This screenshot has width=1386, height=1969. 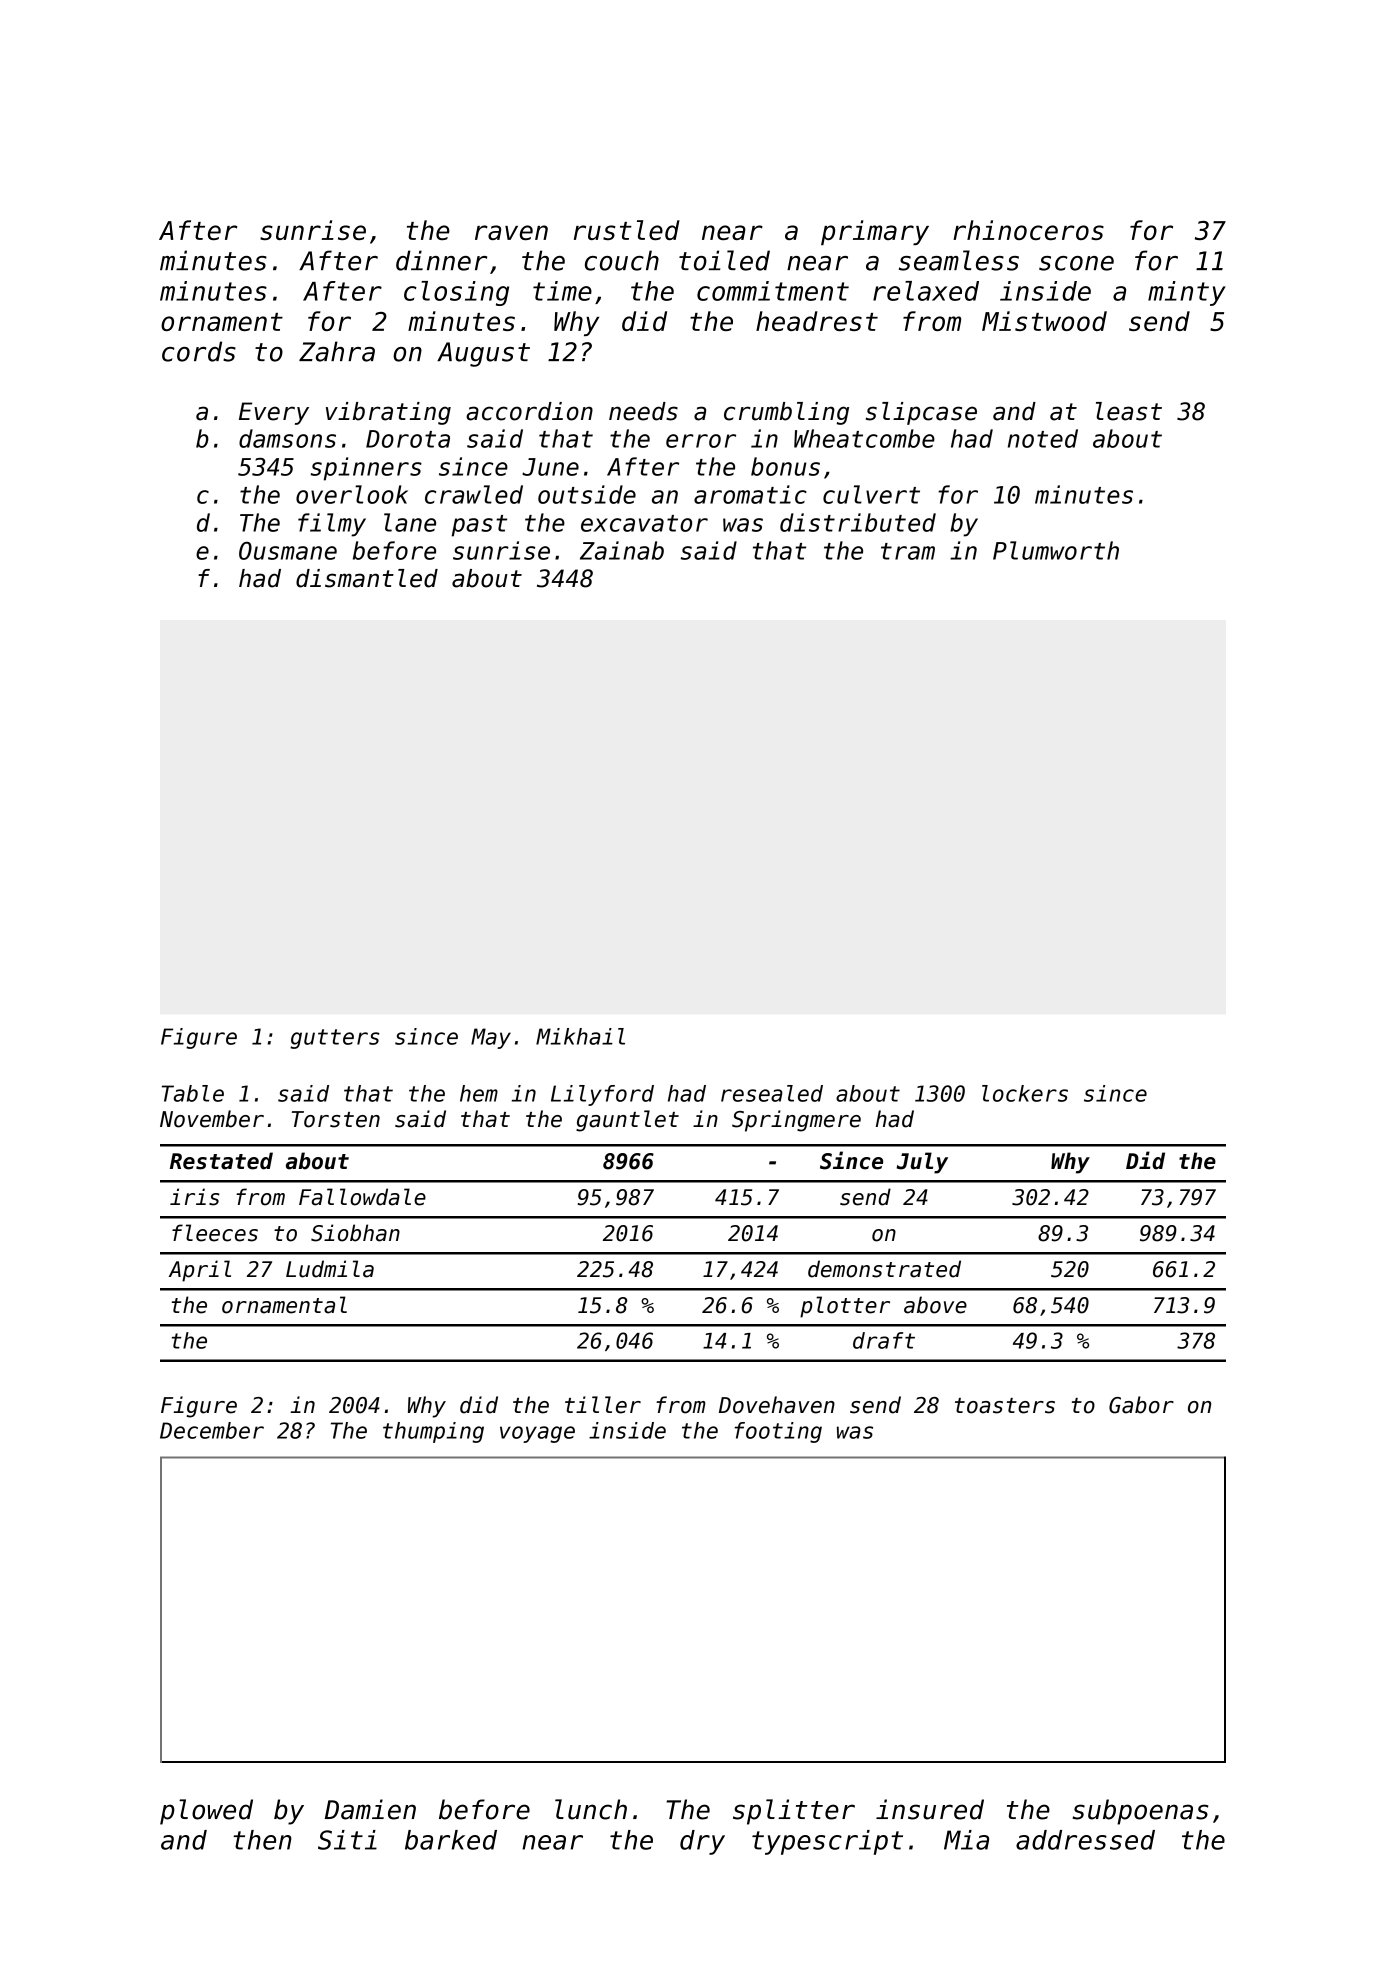 What do you see at coordinates (627, 230) in the screenshot?
I see `rustled` at bounding box center [627, 230].
